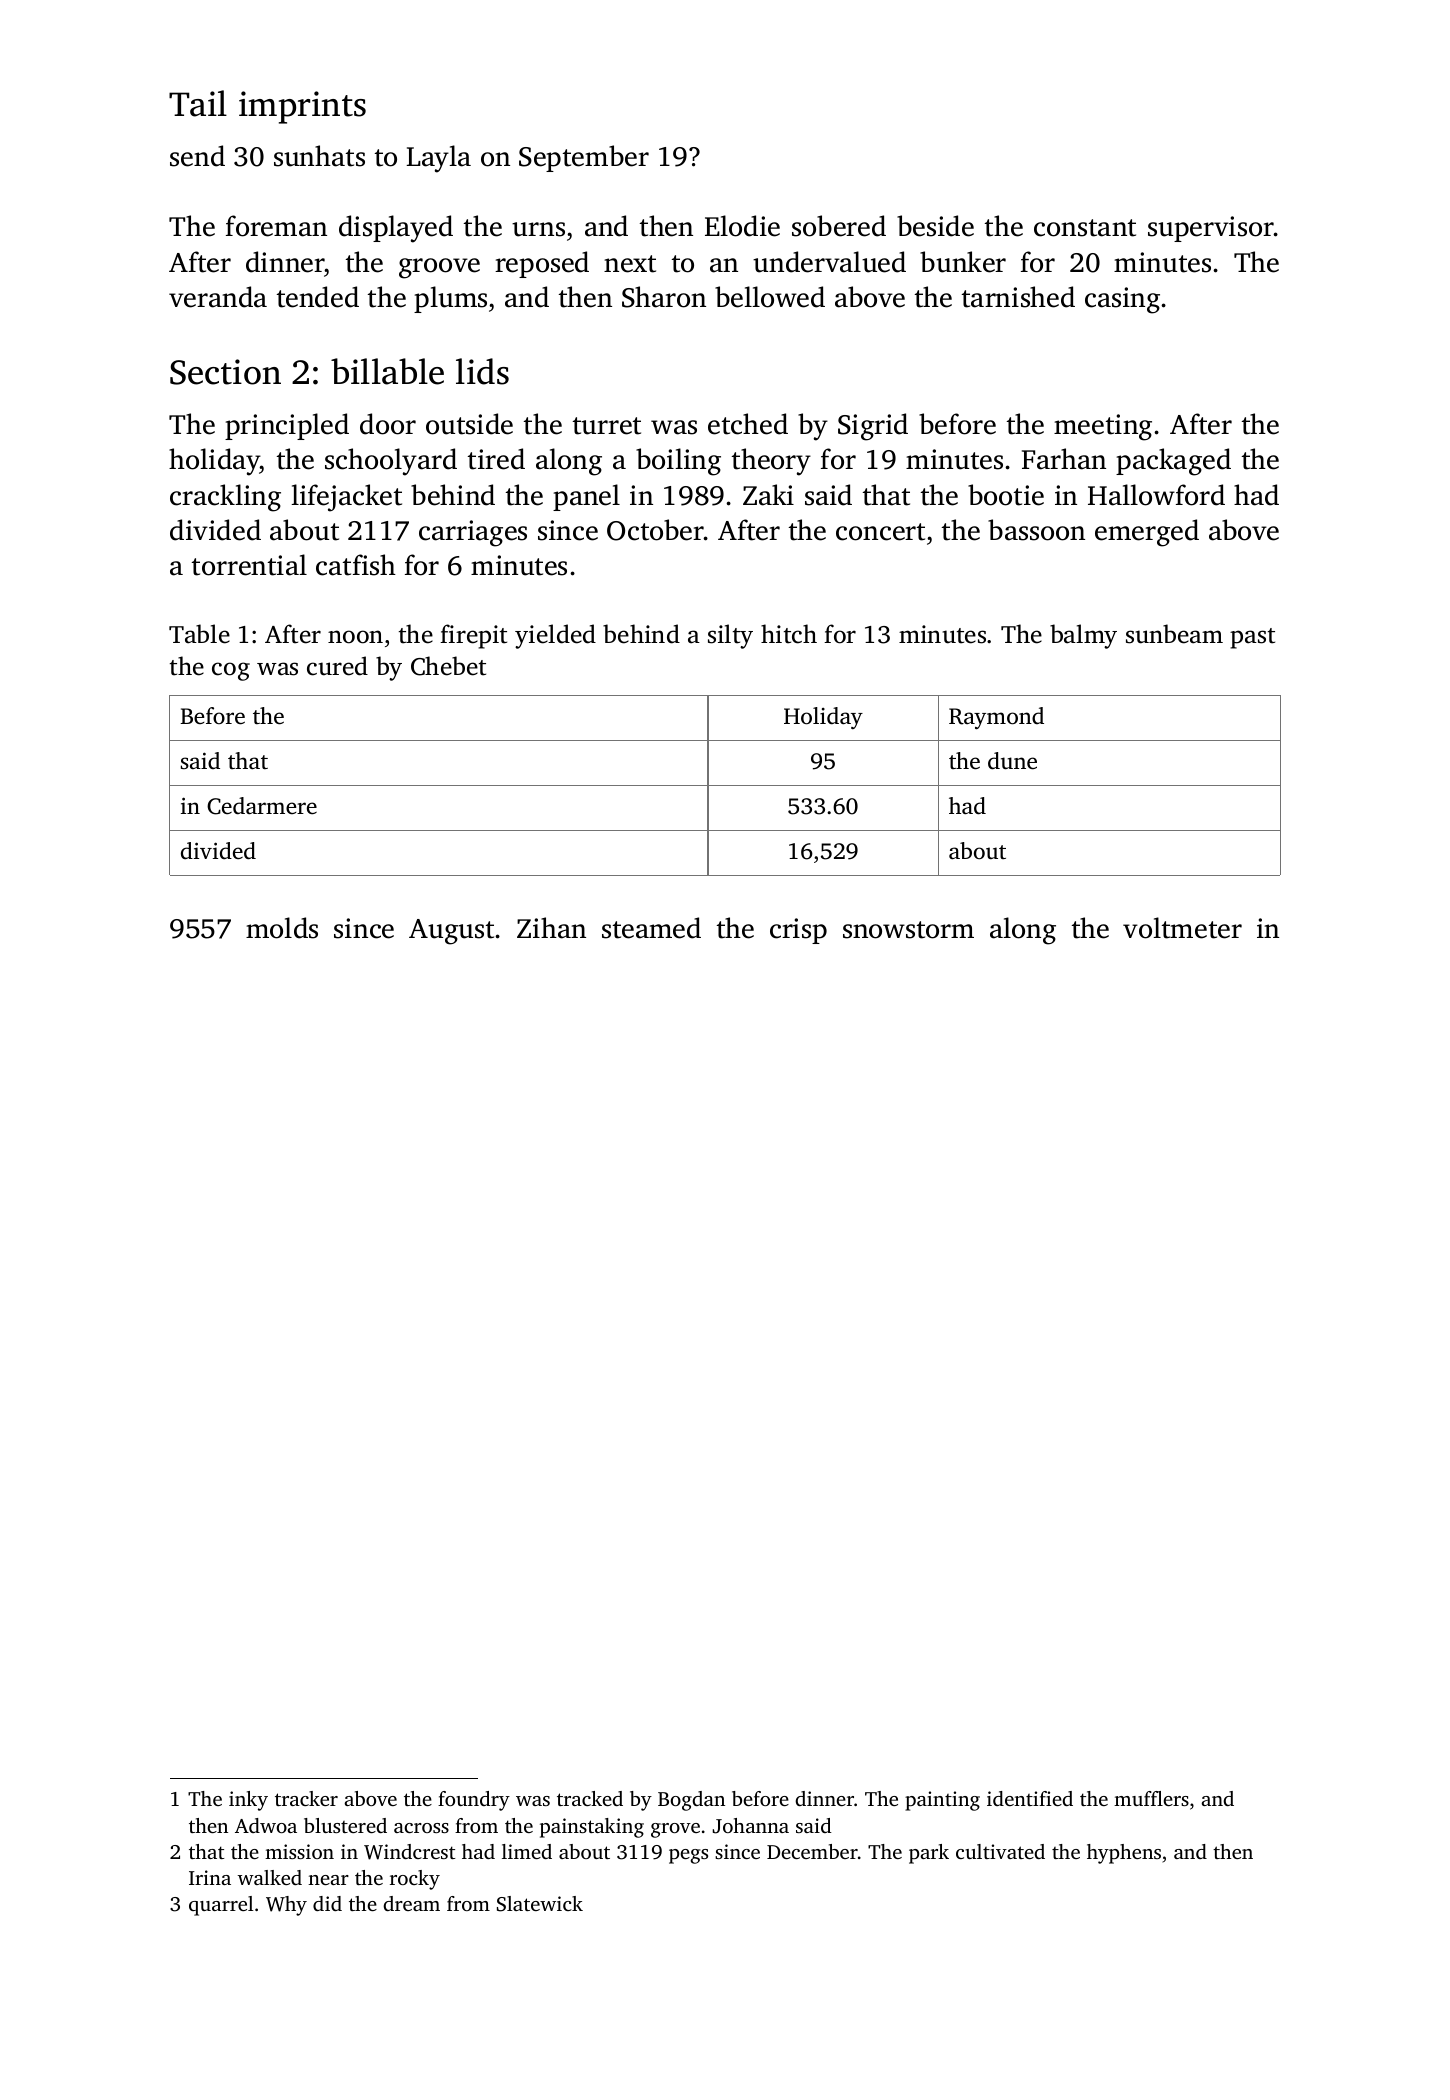  Describe the element at coordinates (286, 1906) in the screenshot. I see `Why` at that location.
